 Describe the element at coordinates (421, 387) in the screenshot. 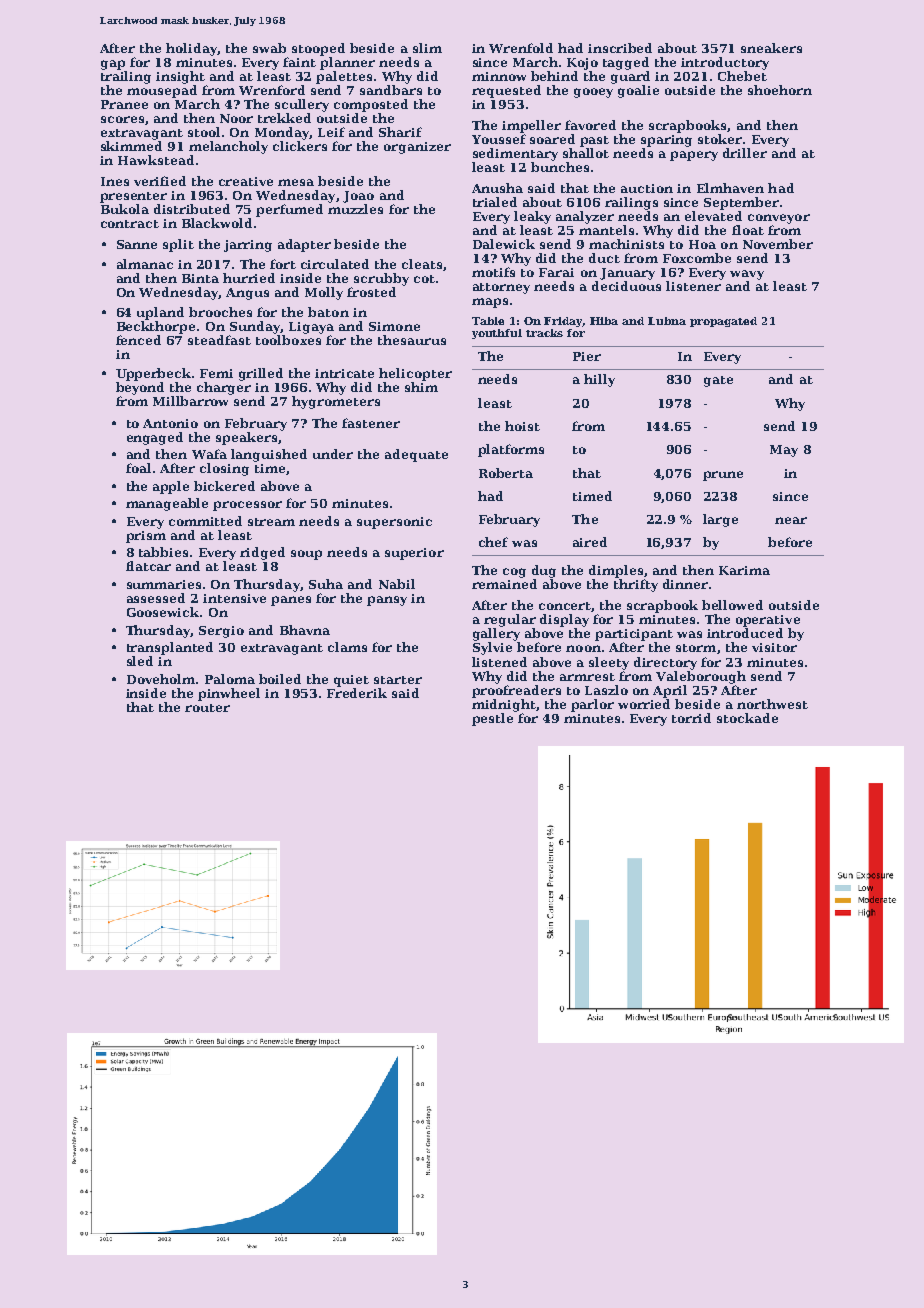

I see `shim` at that location.
